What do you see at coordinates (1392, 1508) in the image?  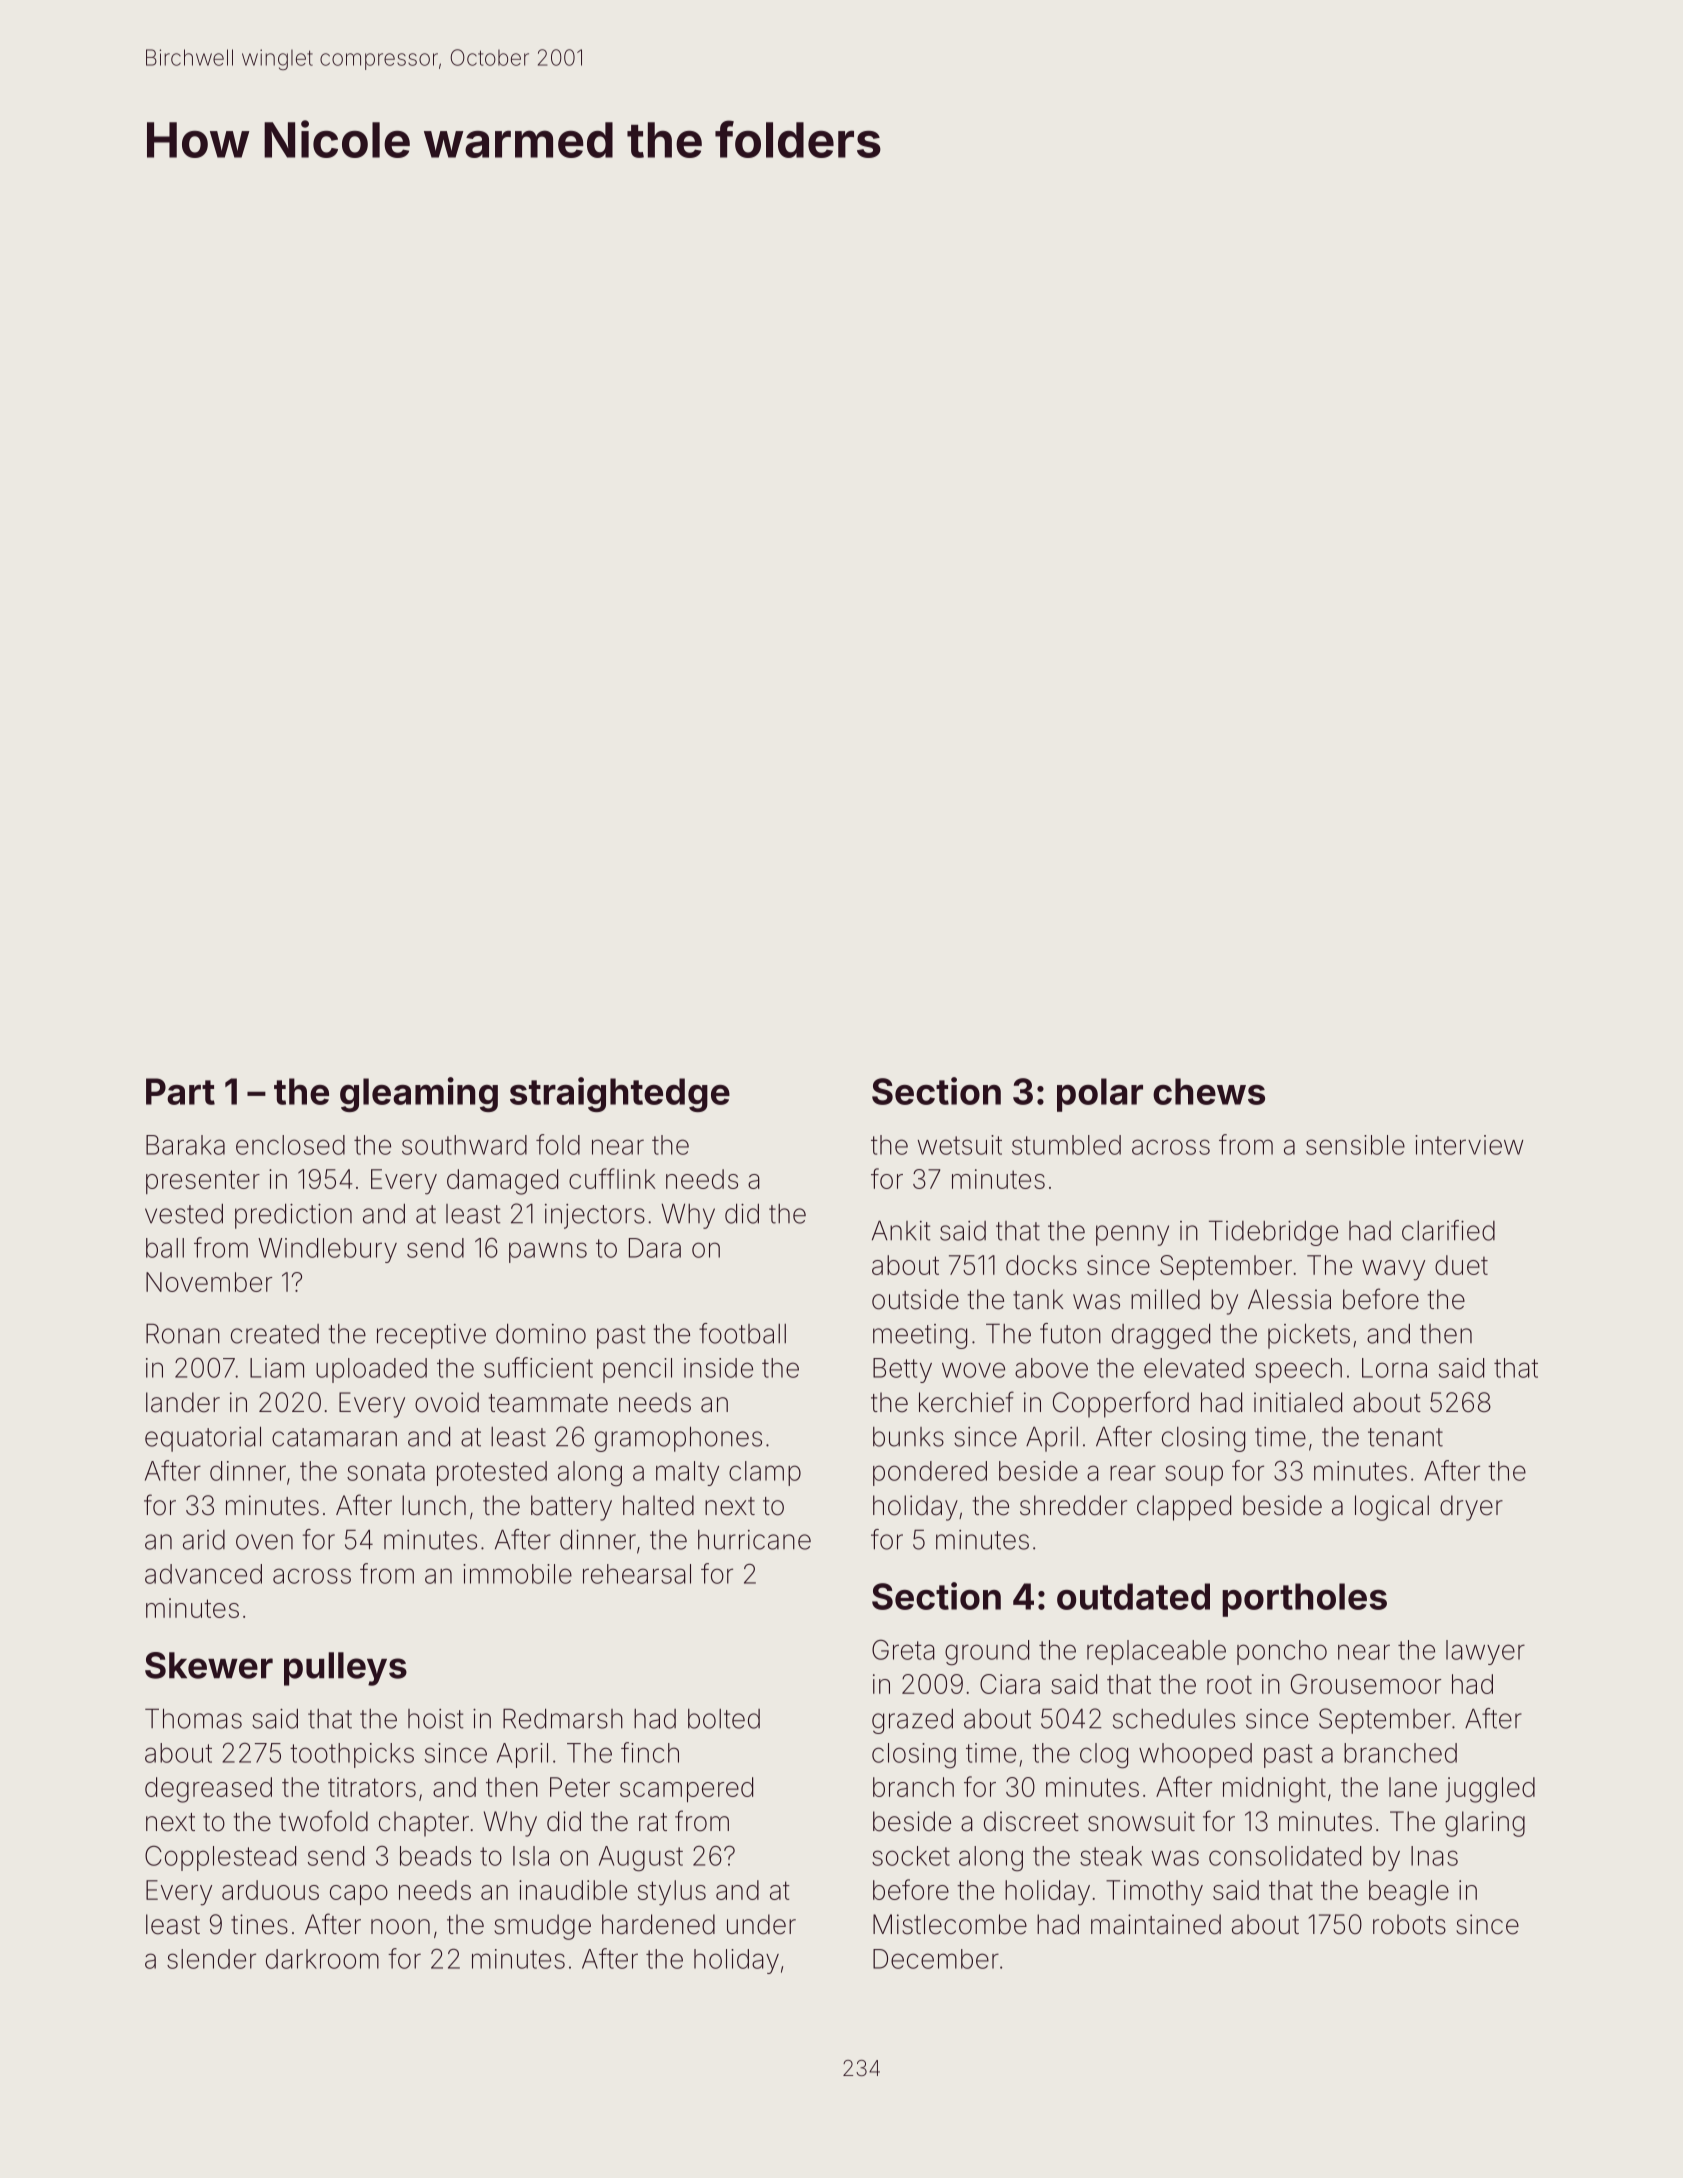 I see `logical` at bounding box center [1392, 1508].
